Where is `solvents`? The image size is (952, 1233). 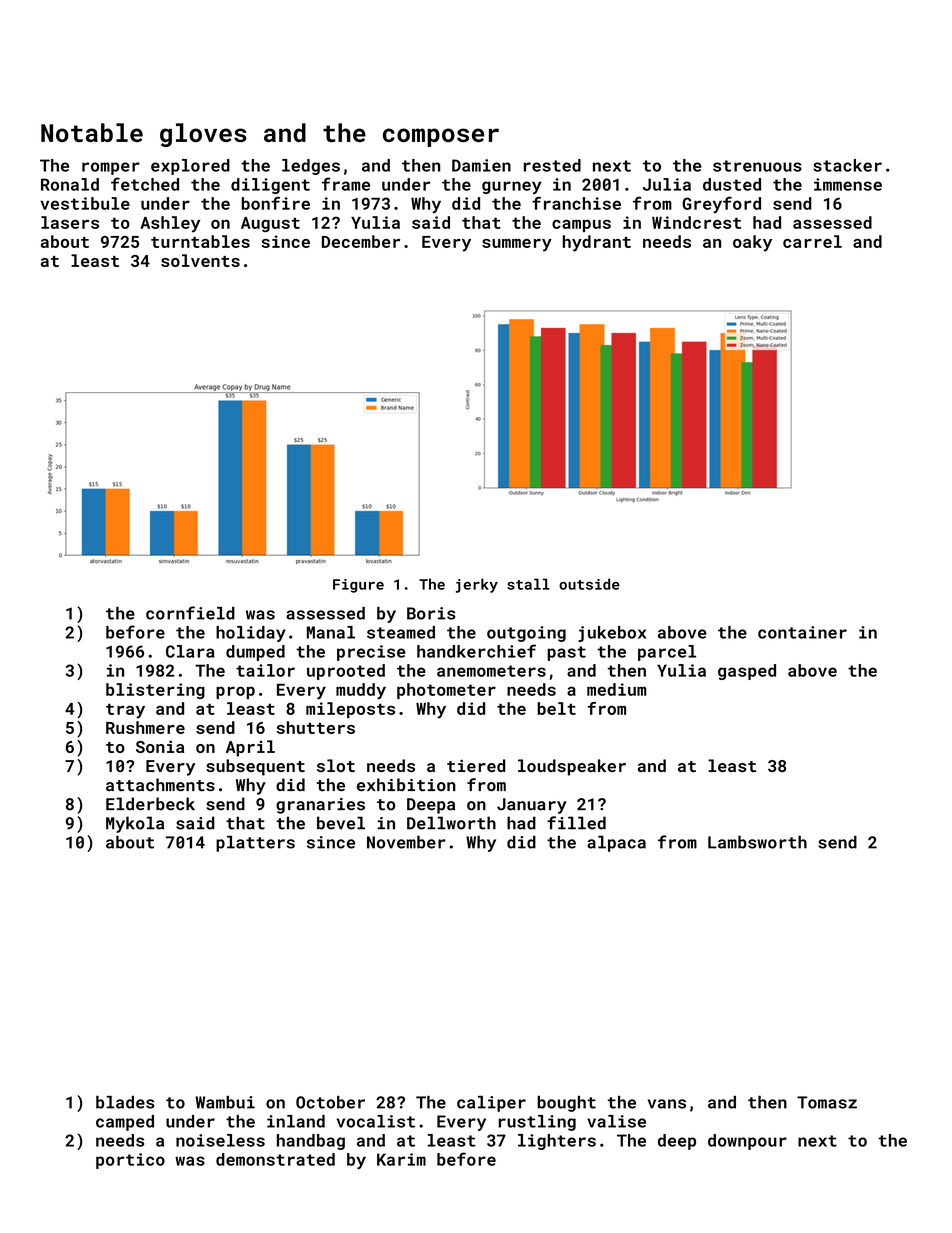
solvents is located at coordinates (200, 260).
